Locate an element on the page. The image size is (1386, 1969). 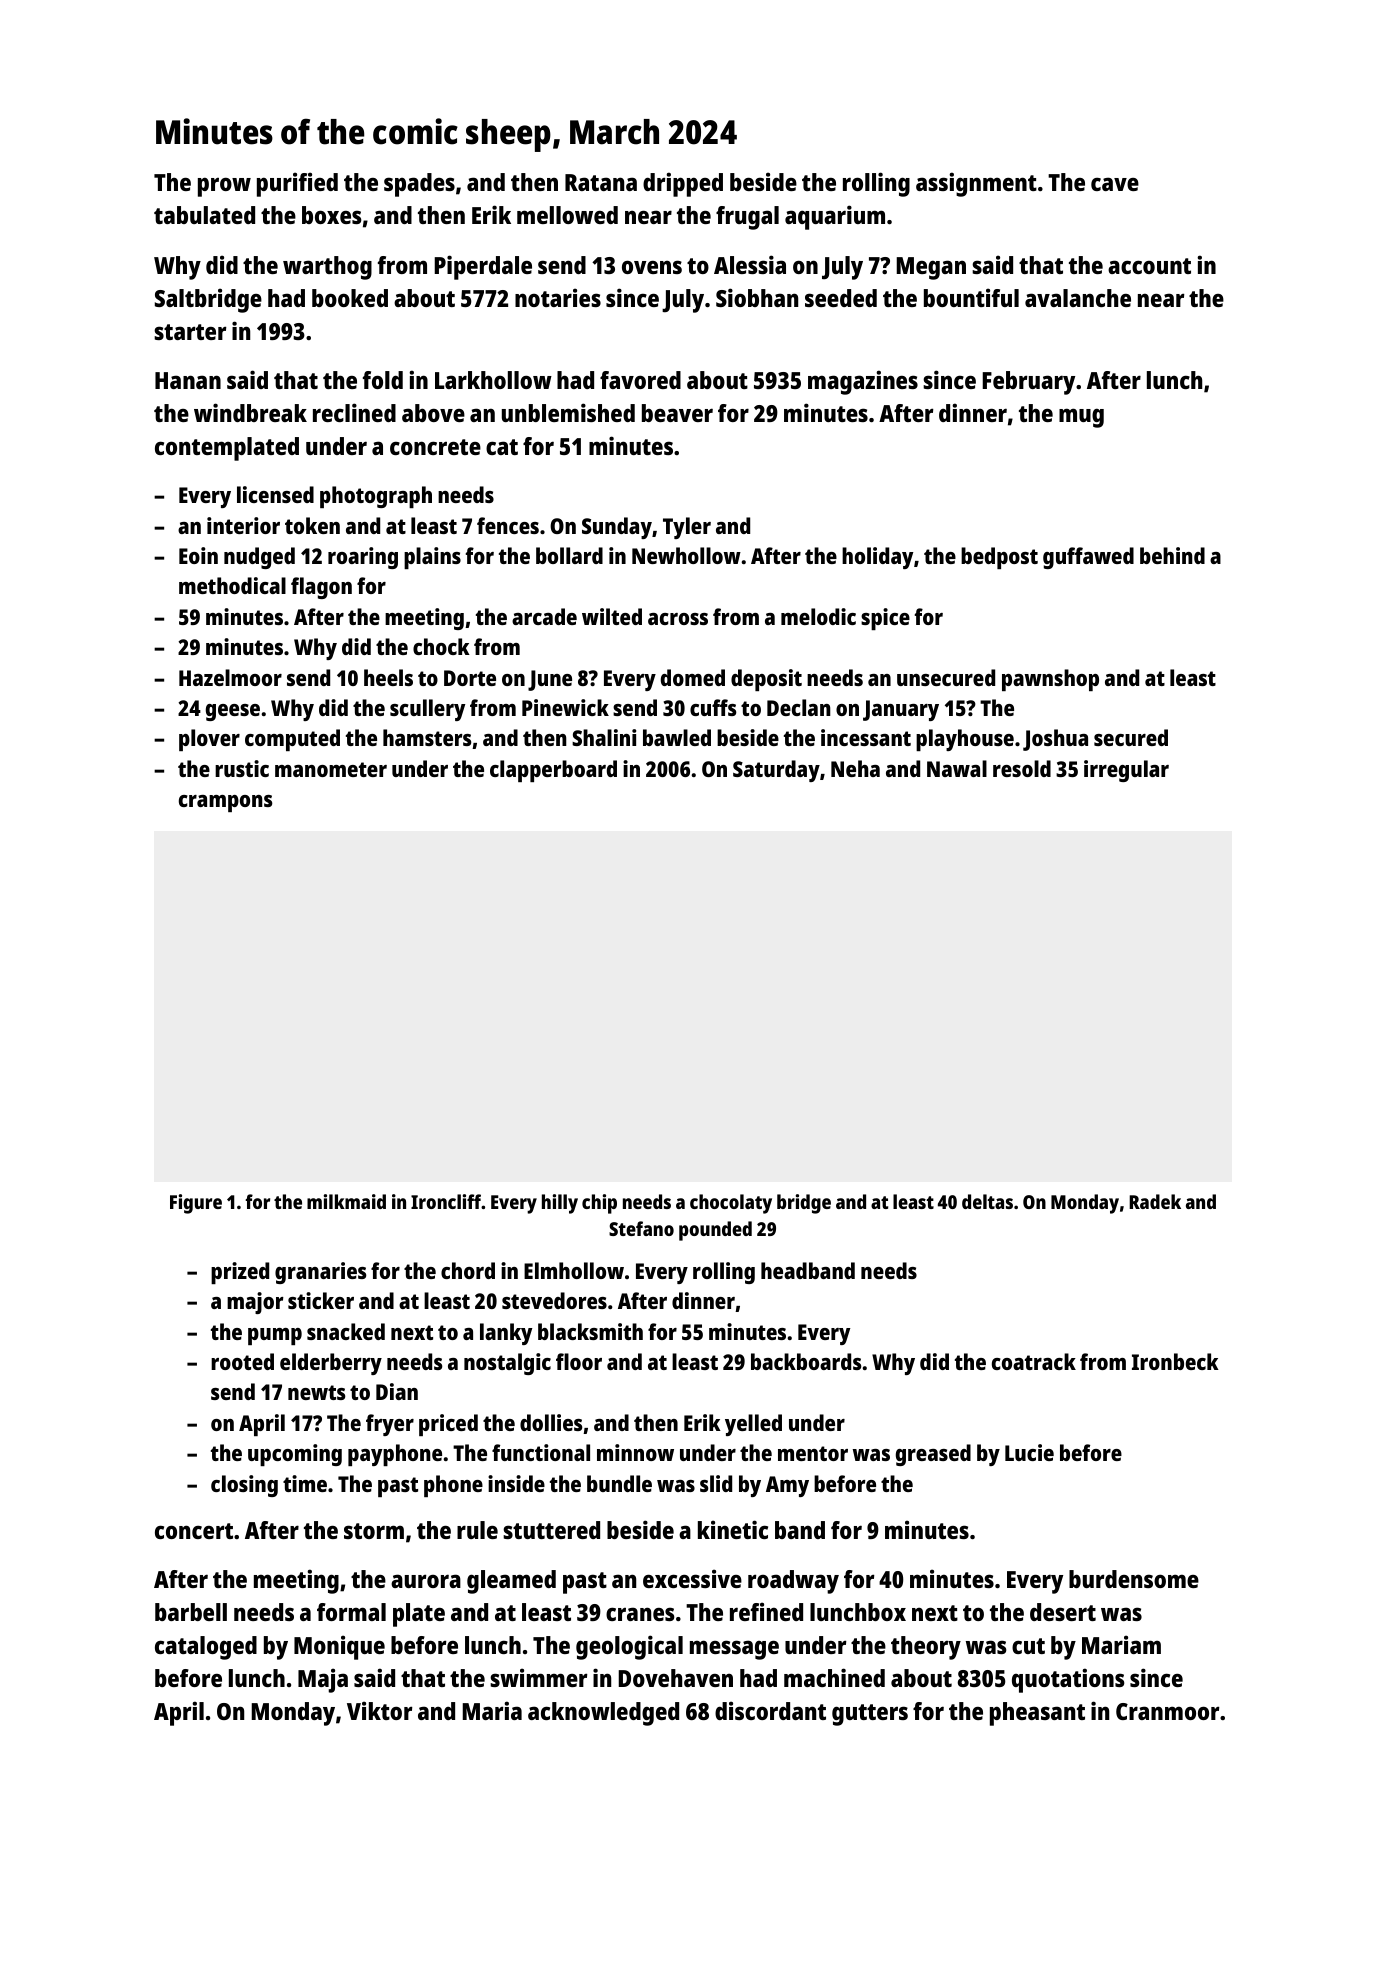
spades is located at coordinates (419, 185).
